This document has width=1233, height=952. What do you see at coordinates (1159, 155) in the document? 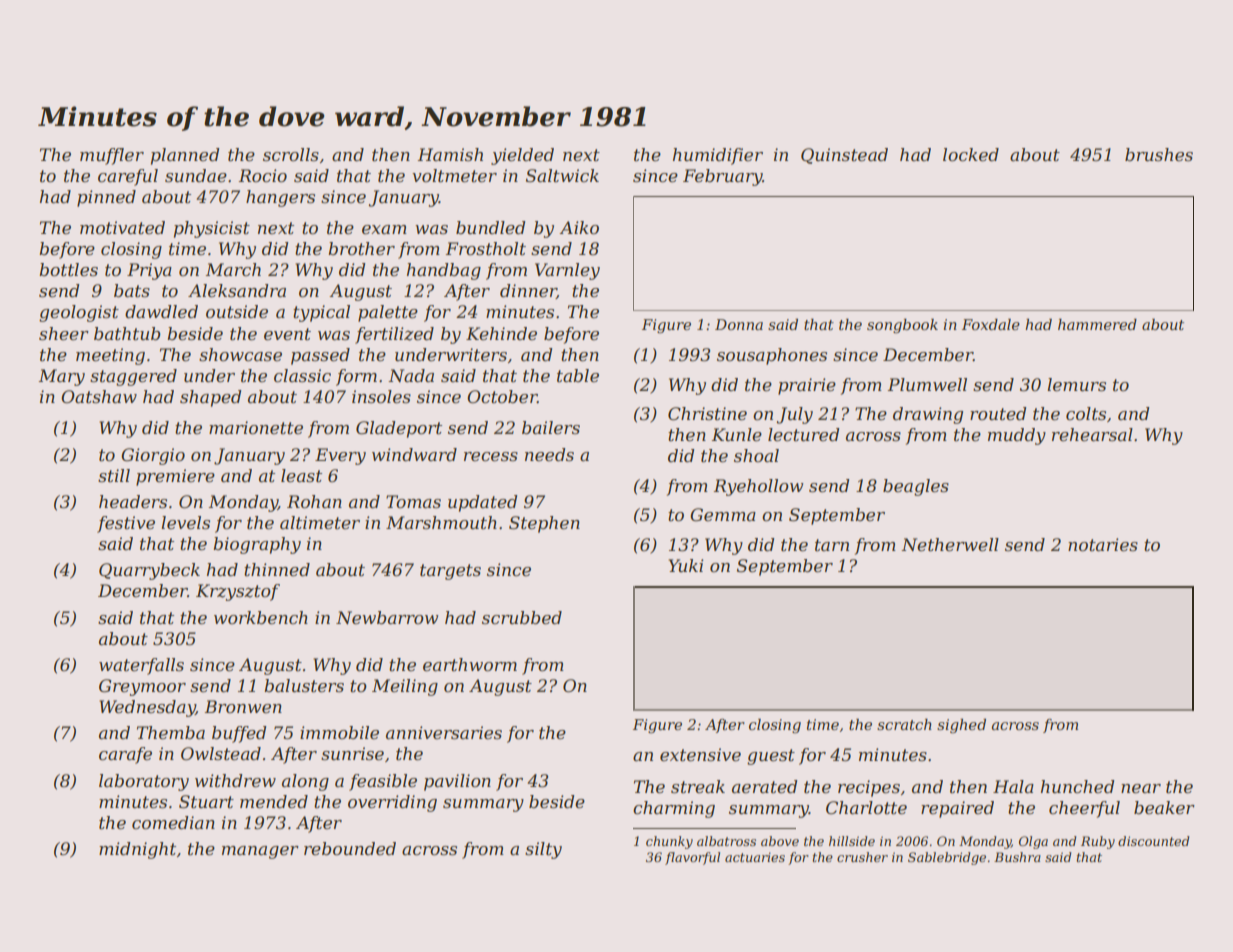
I see `brushes` at bounding box center [1159, 155].
